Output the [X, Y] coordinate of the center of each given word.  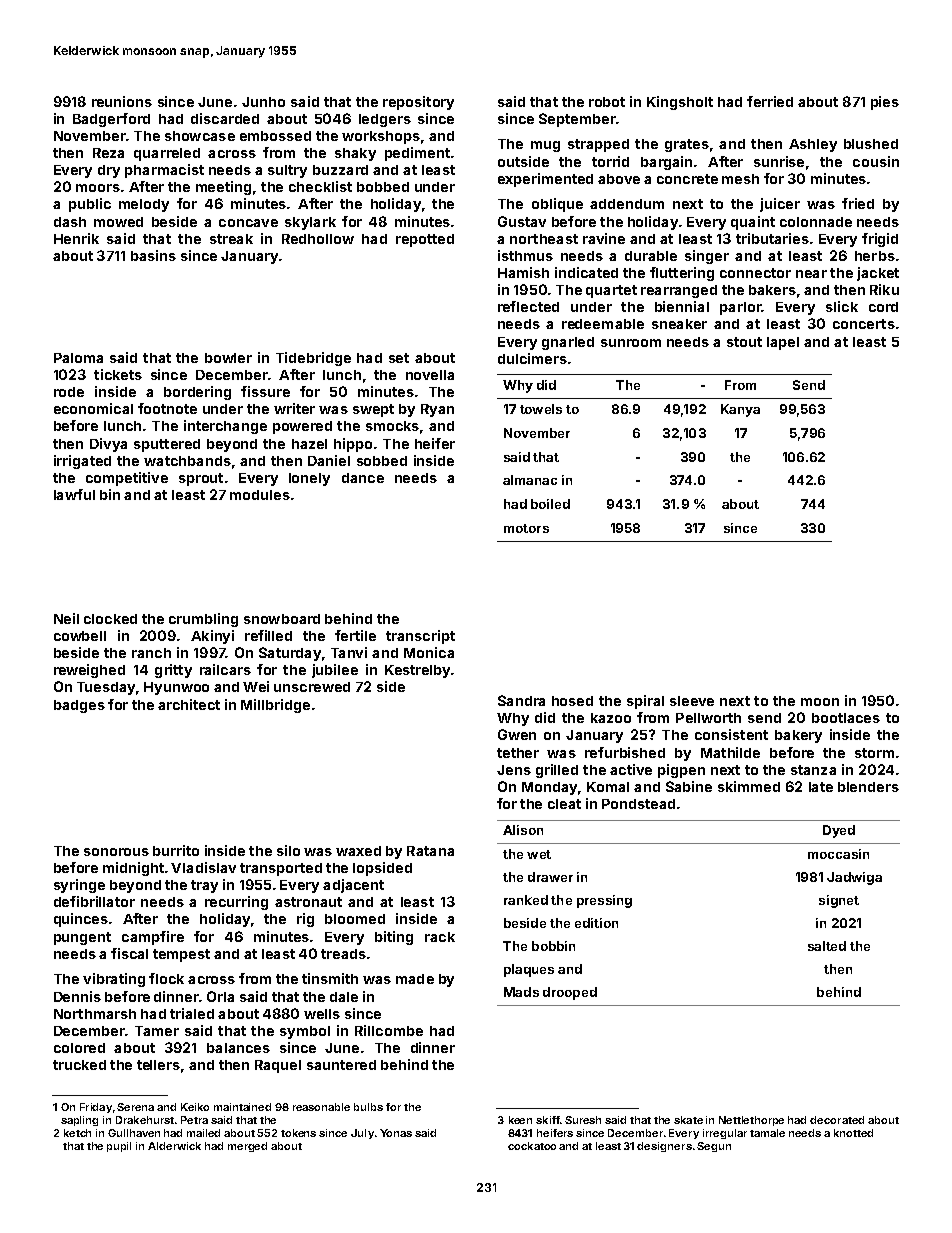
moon [820, 702]
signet [839, 901]
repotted [425, 240]
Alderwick [174, 1146]
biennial [682, 306]
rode [69, 392]
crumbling [203, 620]
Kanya [740, 410]
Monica [429, 652]
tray [204, 886]
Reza [108, 153]
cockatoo [532, 1146]
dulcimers [532, 358]
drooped [570, 993]
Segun [714, 1147]
